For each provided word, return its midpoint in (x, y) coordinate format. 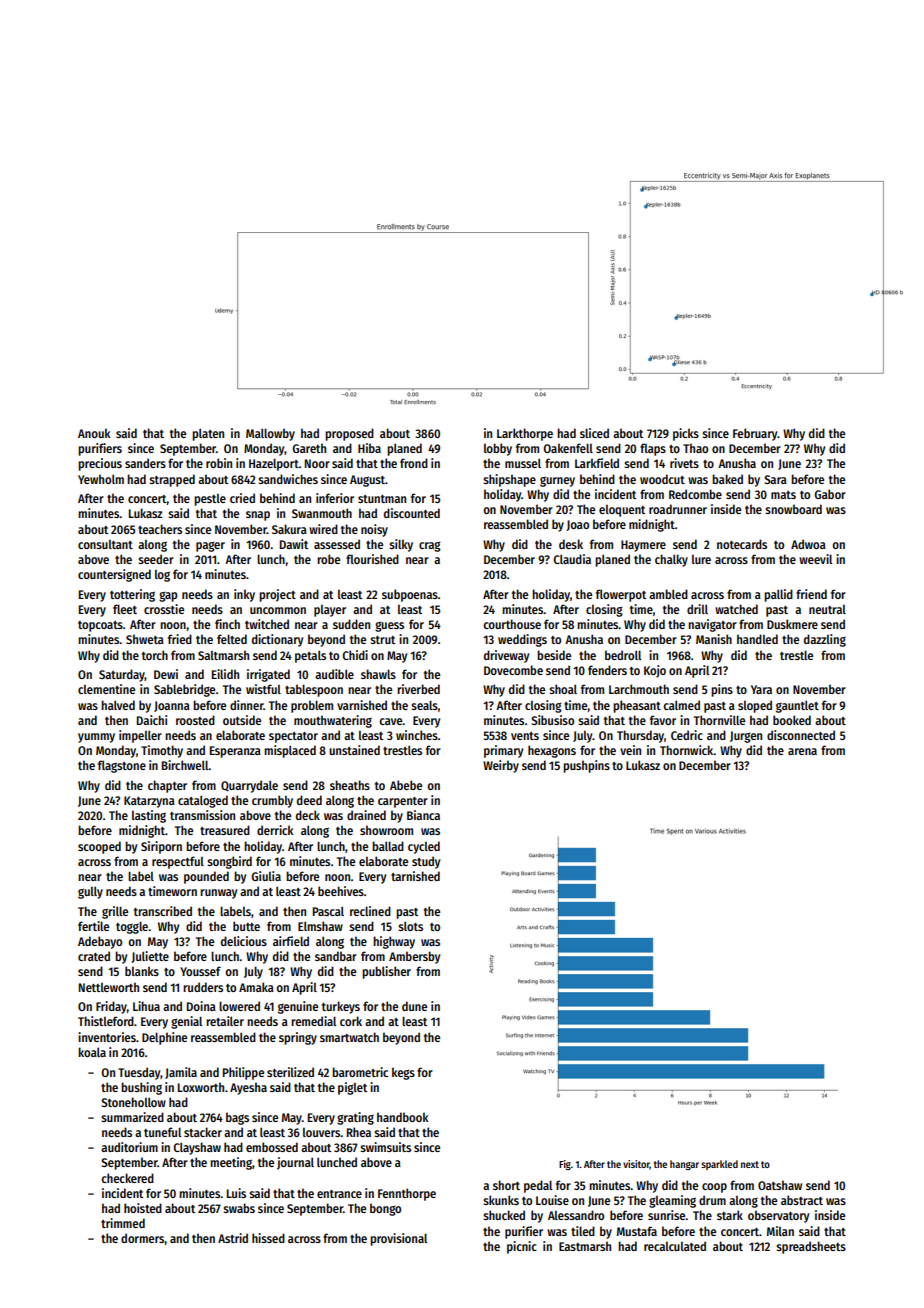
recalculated (675, 1246)
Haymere (643, 546)
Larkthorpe (525, 434)
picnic (522, 1247)
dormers (143, 1238)
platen (208, 434)
